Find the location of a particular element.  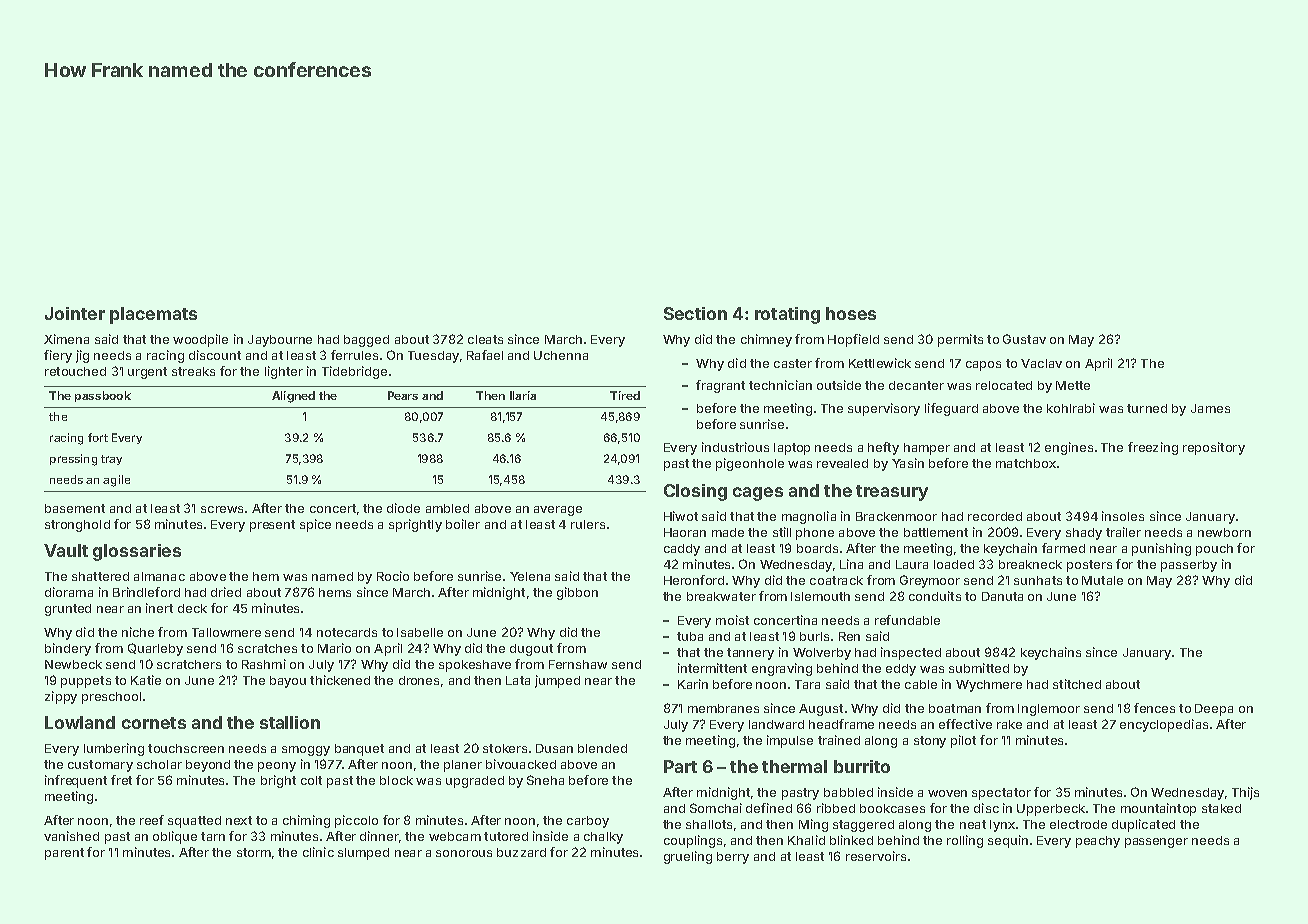

glossaries is located at coordinates (137, 552).
